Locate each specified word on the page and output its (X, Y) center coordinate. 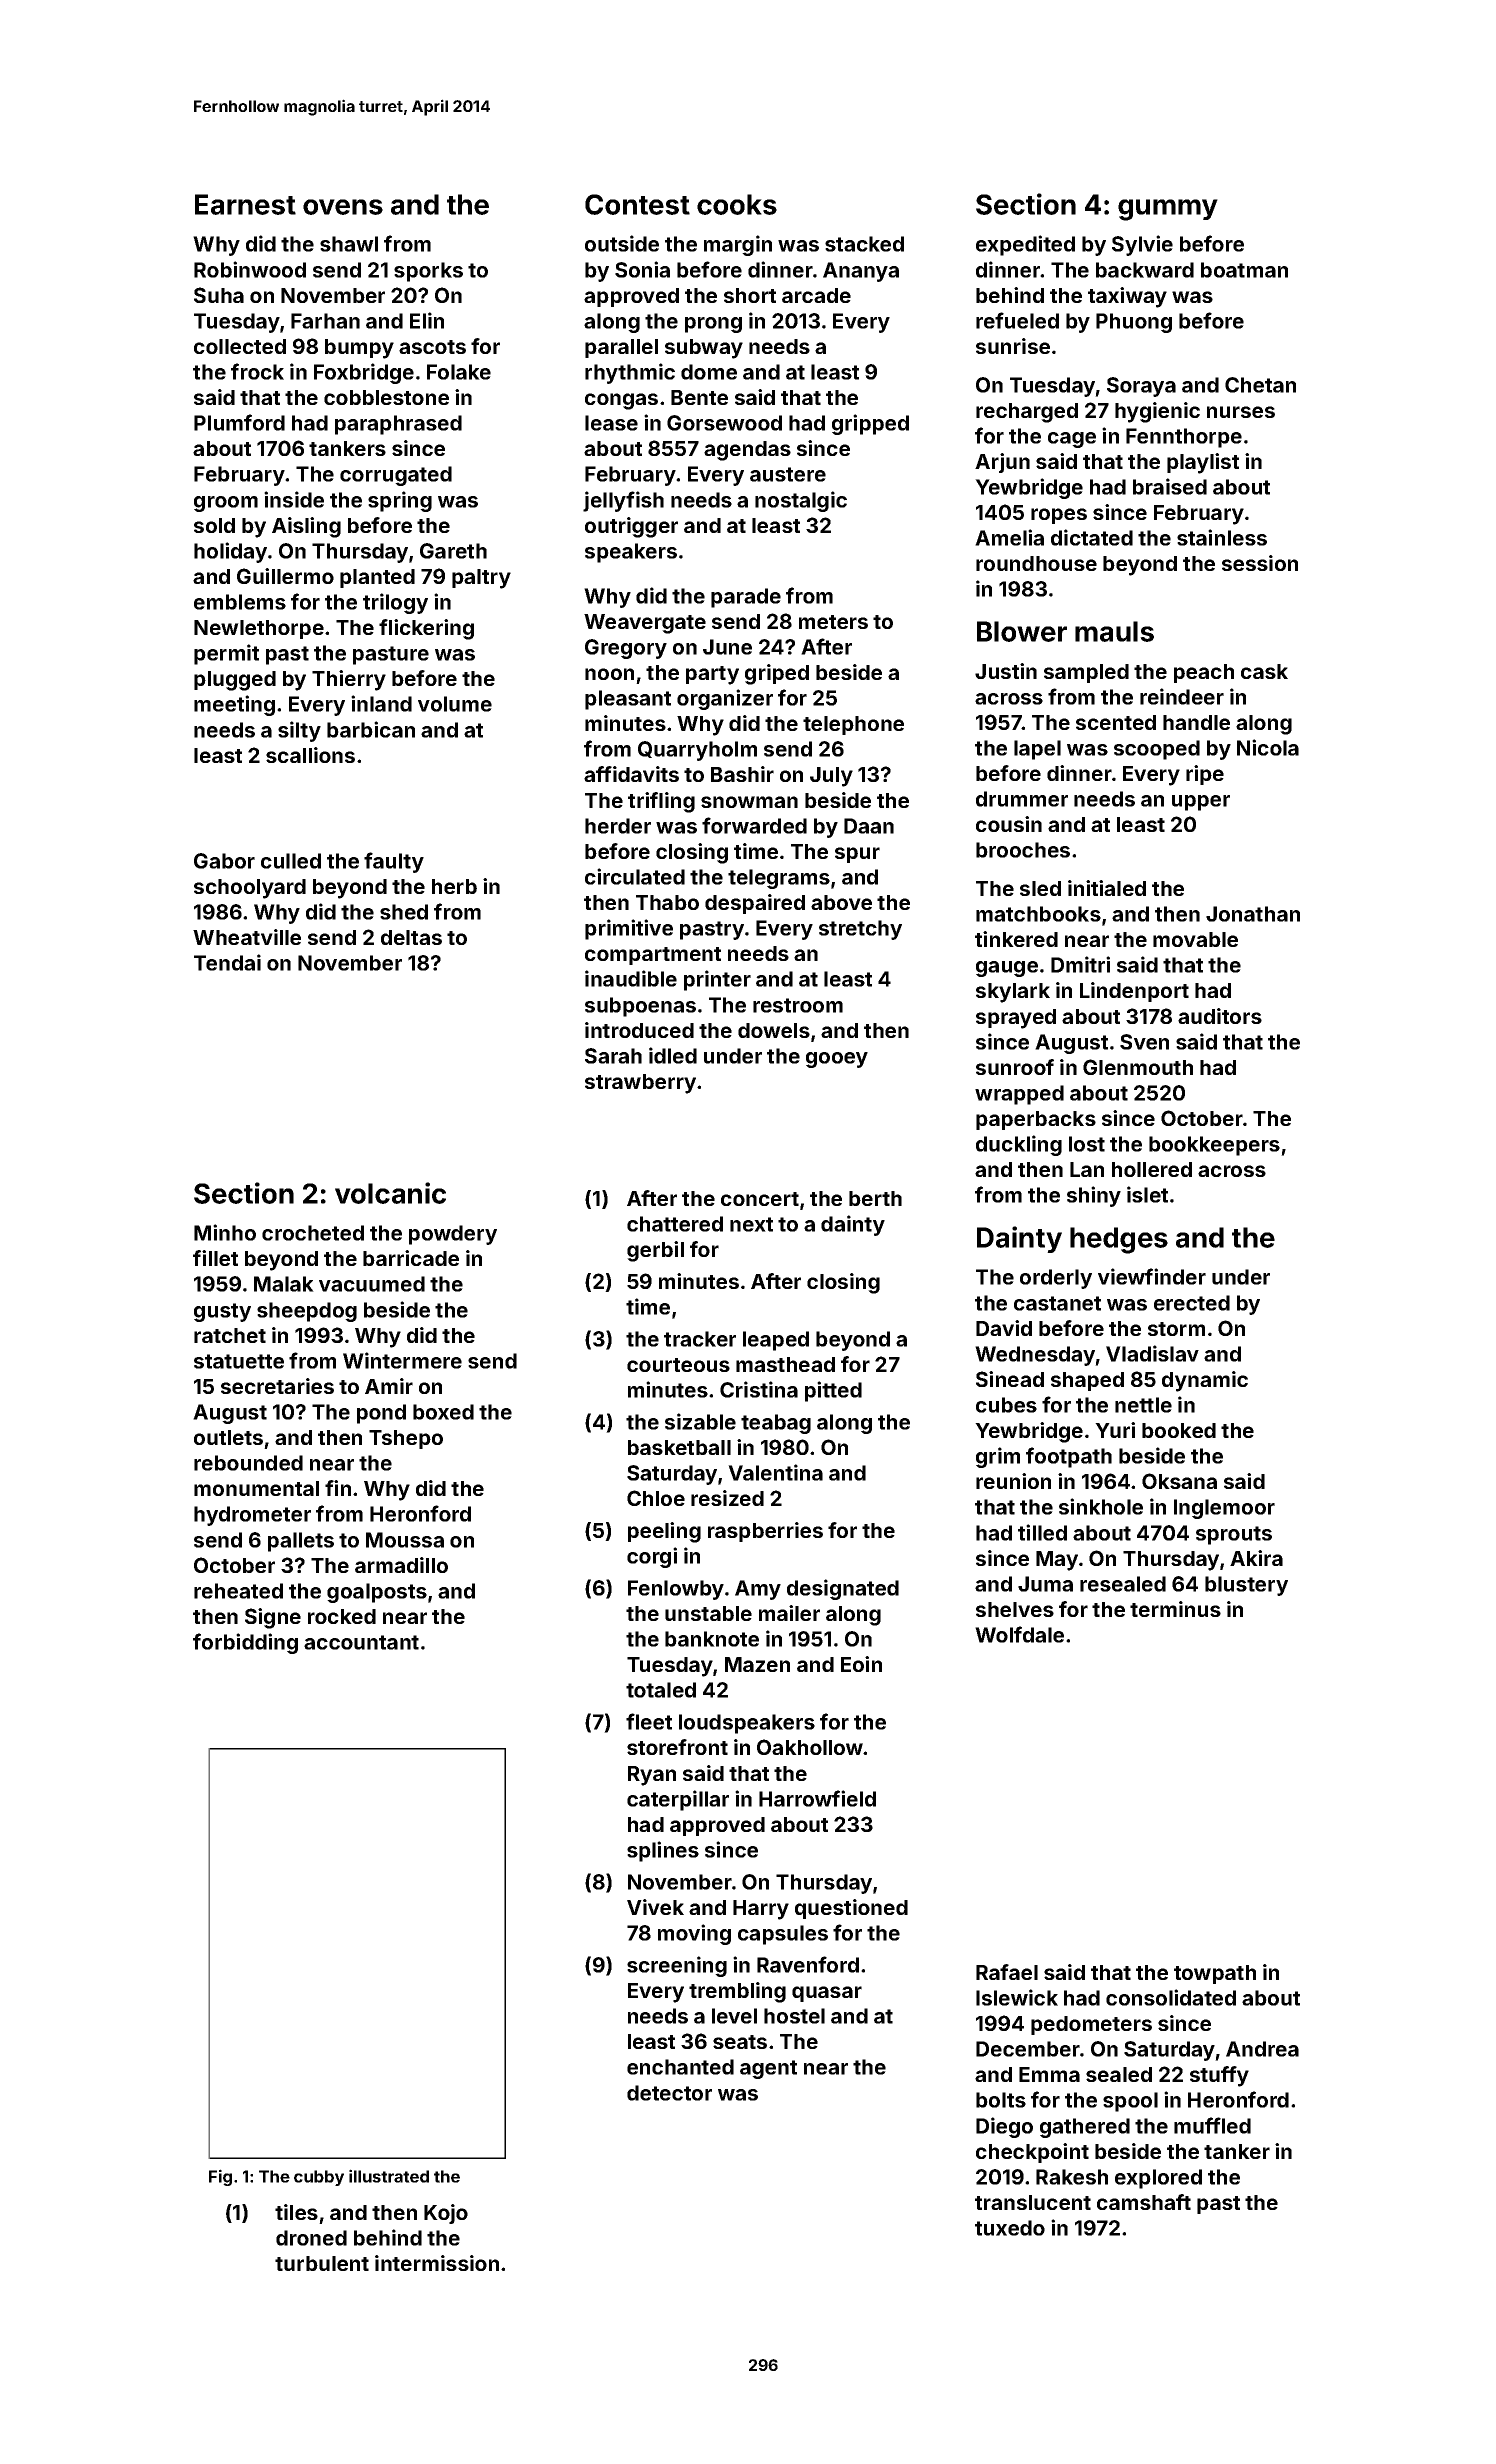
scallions (310, 755)
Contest (637, 204)
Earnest (245, 204)
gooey (837, 1060)
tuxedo (1010, 2228)
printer (717, 980)
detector (669, 2093)
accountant (361, 1642)
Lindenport (1134, 992)
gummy (1168, 210)
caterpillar (678, 1800)
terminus (1175, 1609)
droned (311, 2238)
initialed (1107, 888)
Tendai (227, 962)
